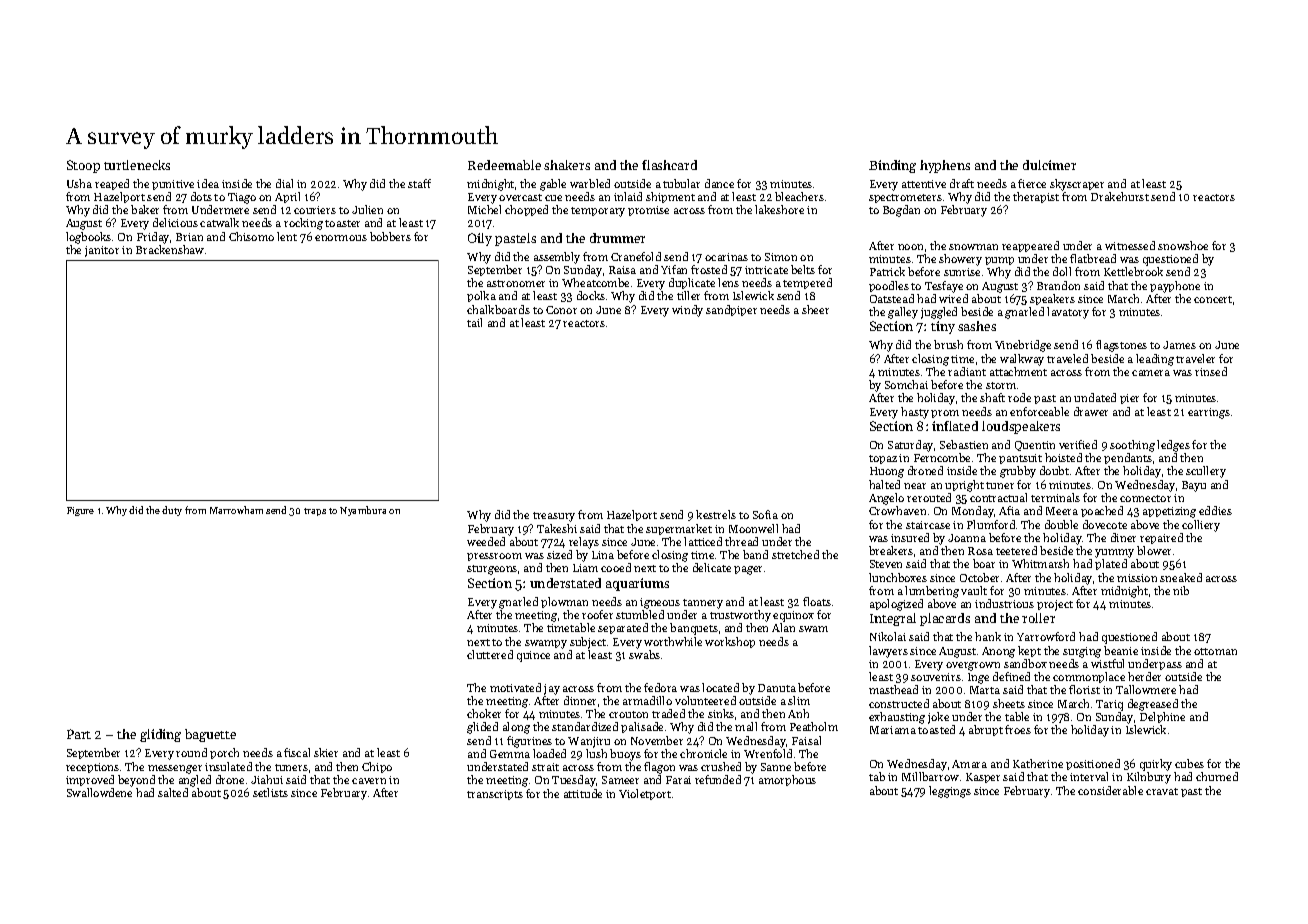 The image size is (1308, 924). I want to click on jay, so click(552, 689).
